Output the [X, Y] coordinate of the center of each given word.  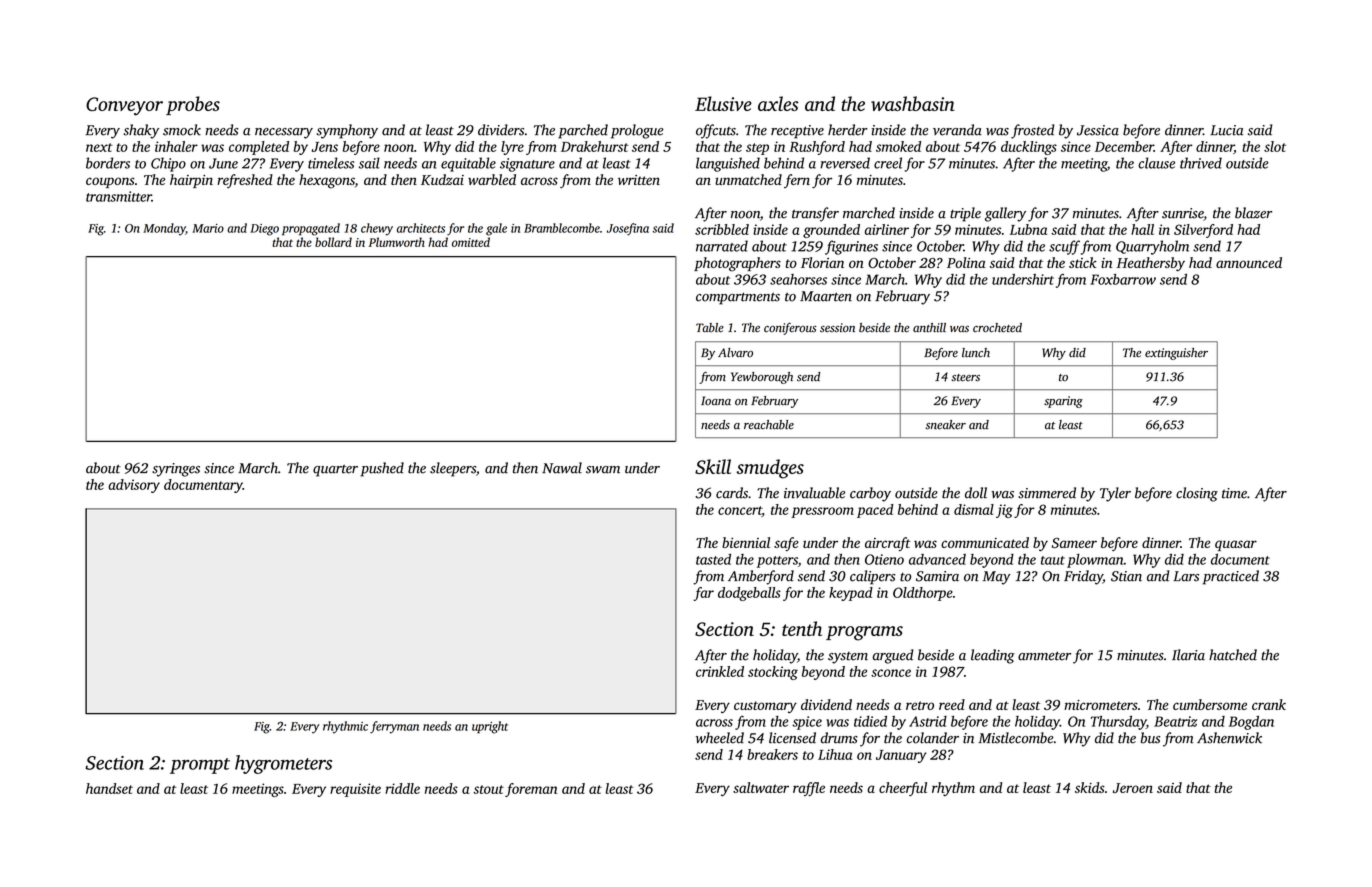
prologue [637, 131]
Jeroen [1133, 788]
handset [109, 788]
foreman [531, 790]
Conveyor [124, 106]
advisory [134, 486]
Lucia [1227, 130]
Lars [1186, 576]
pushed [382, 469]
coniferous [790, 328]
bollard [333, 242]
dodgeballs [749, 594]
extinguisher [1176, 354]
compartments [738, 298]
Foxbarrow [1123, 279]
